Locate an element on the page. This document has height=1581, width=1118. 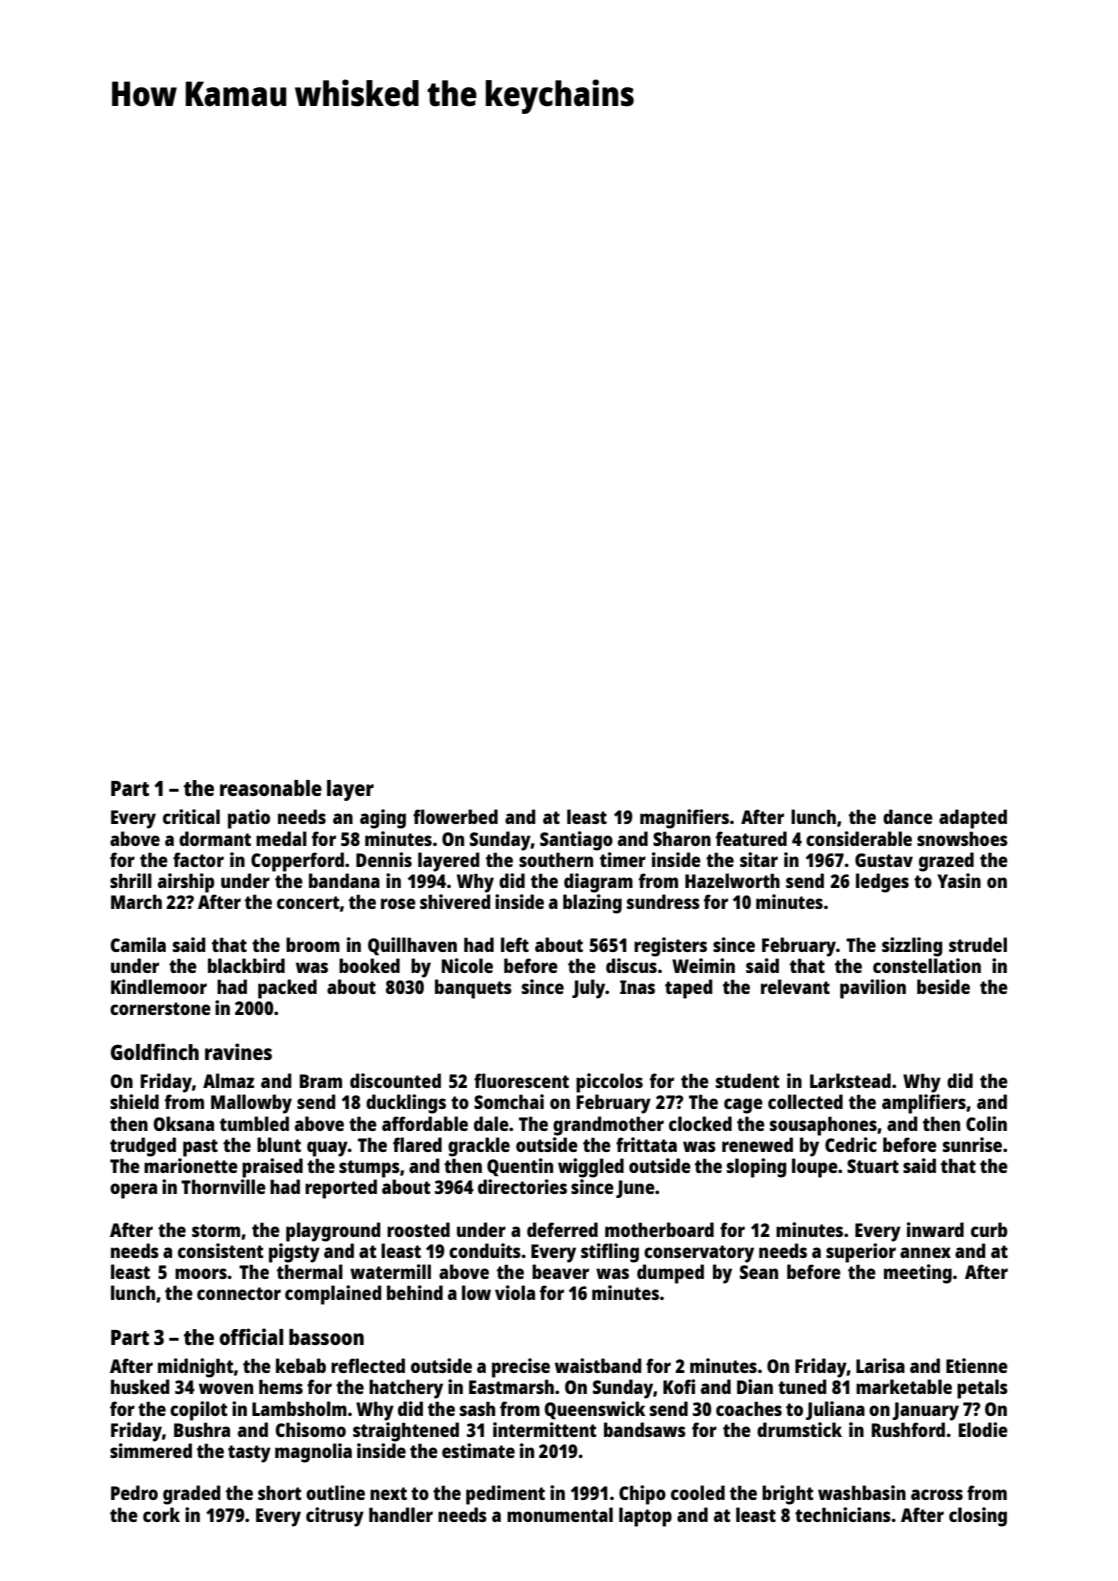
Kofi is located at coordinates (679, 1386).
